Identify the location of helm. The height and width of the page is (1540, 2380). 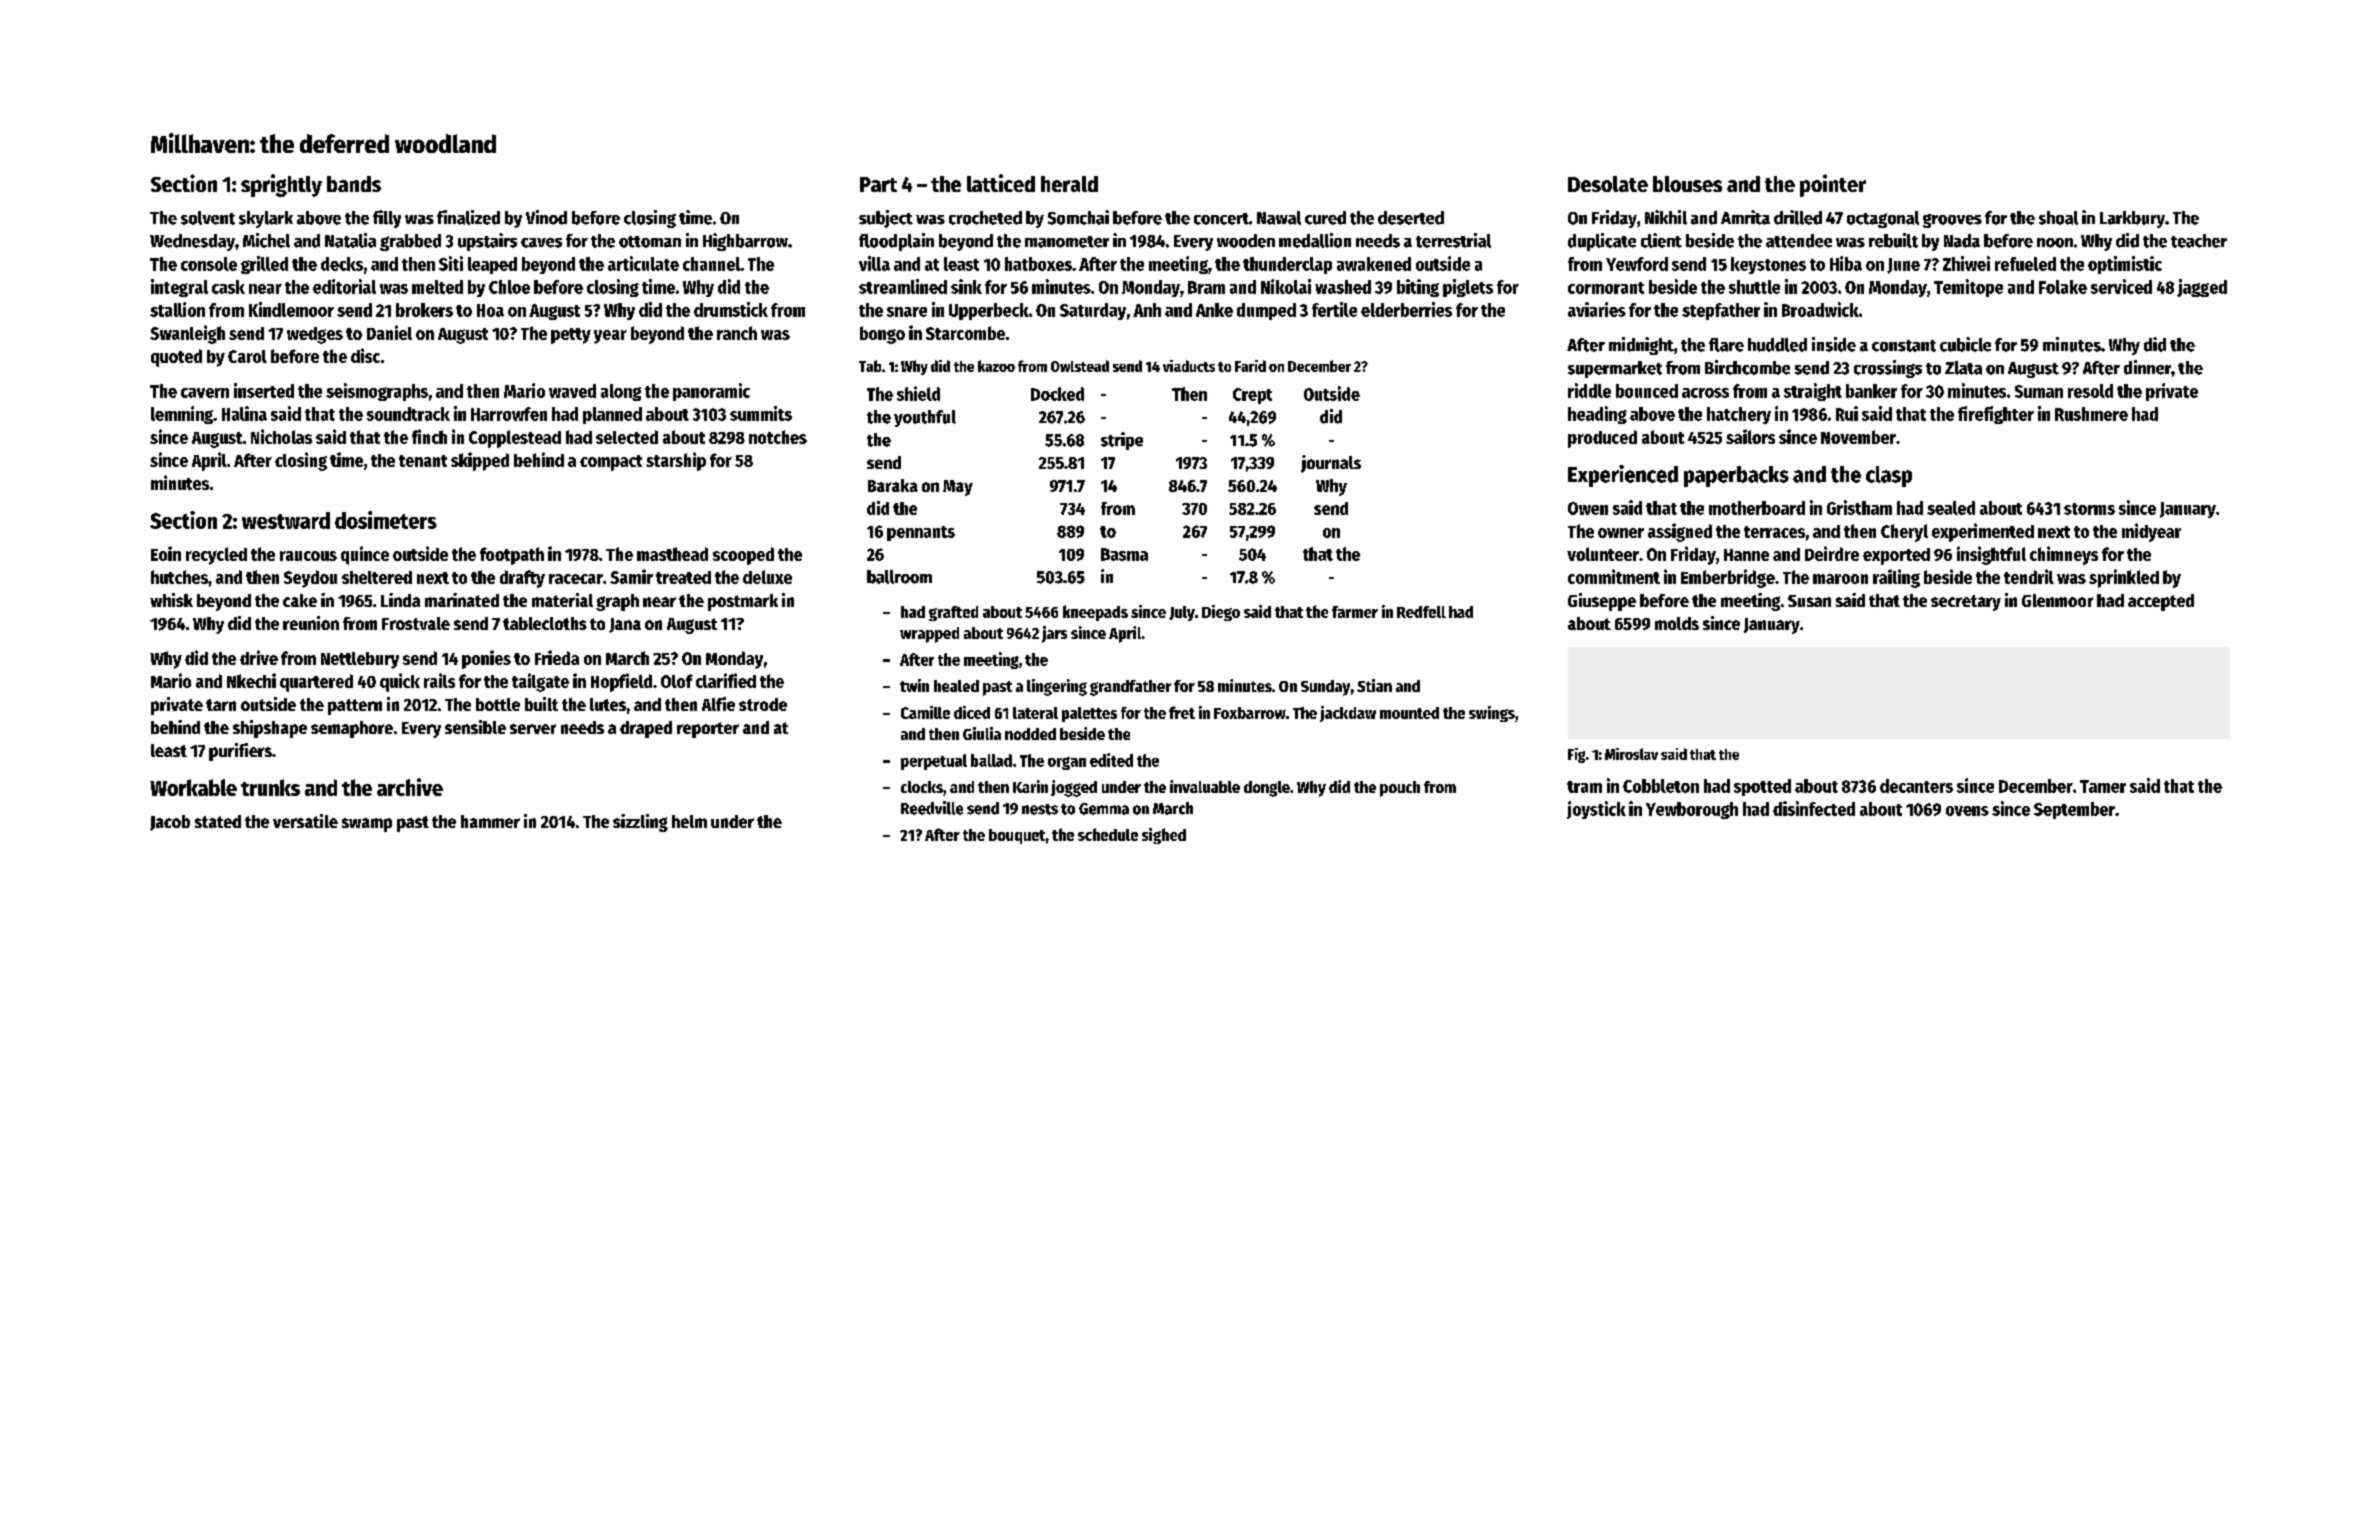
(689, 821).
